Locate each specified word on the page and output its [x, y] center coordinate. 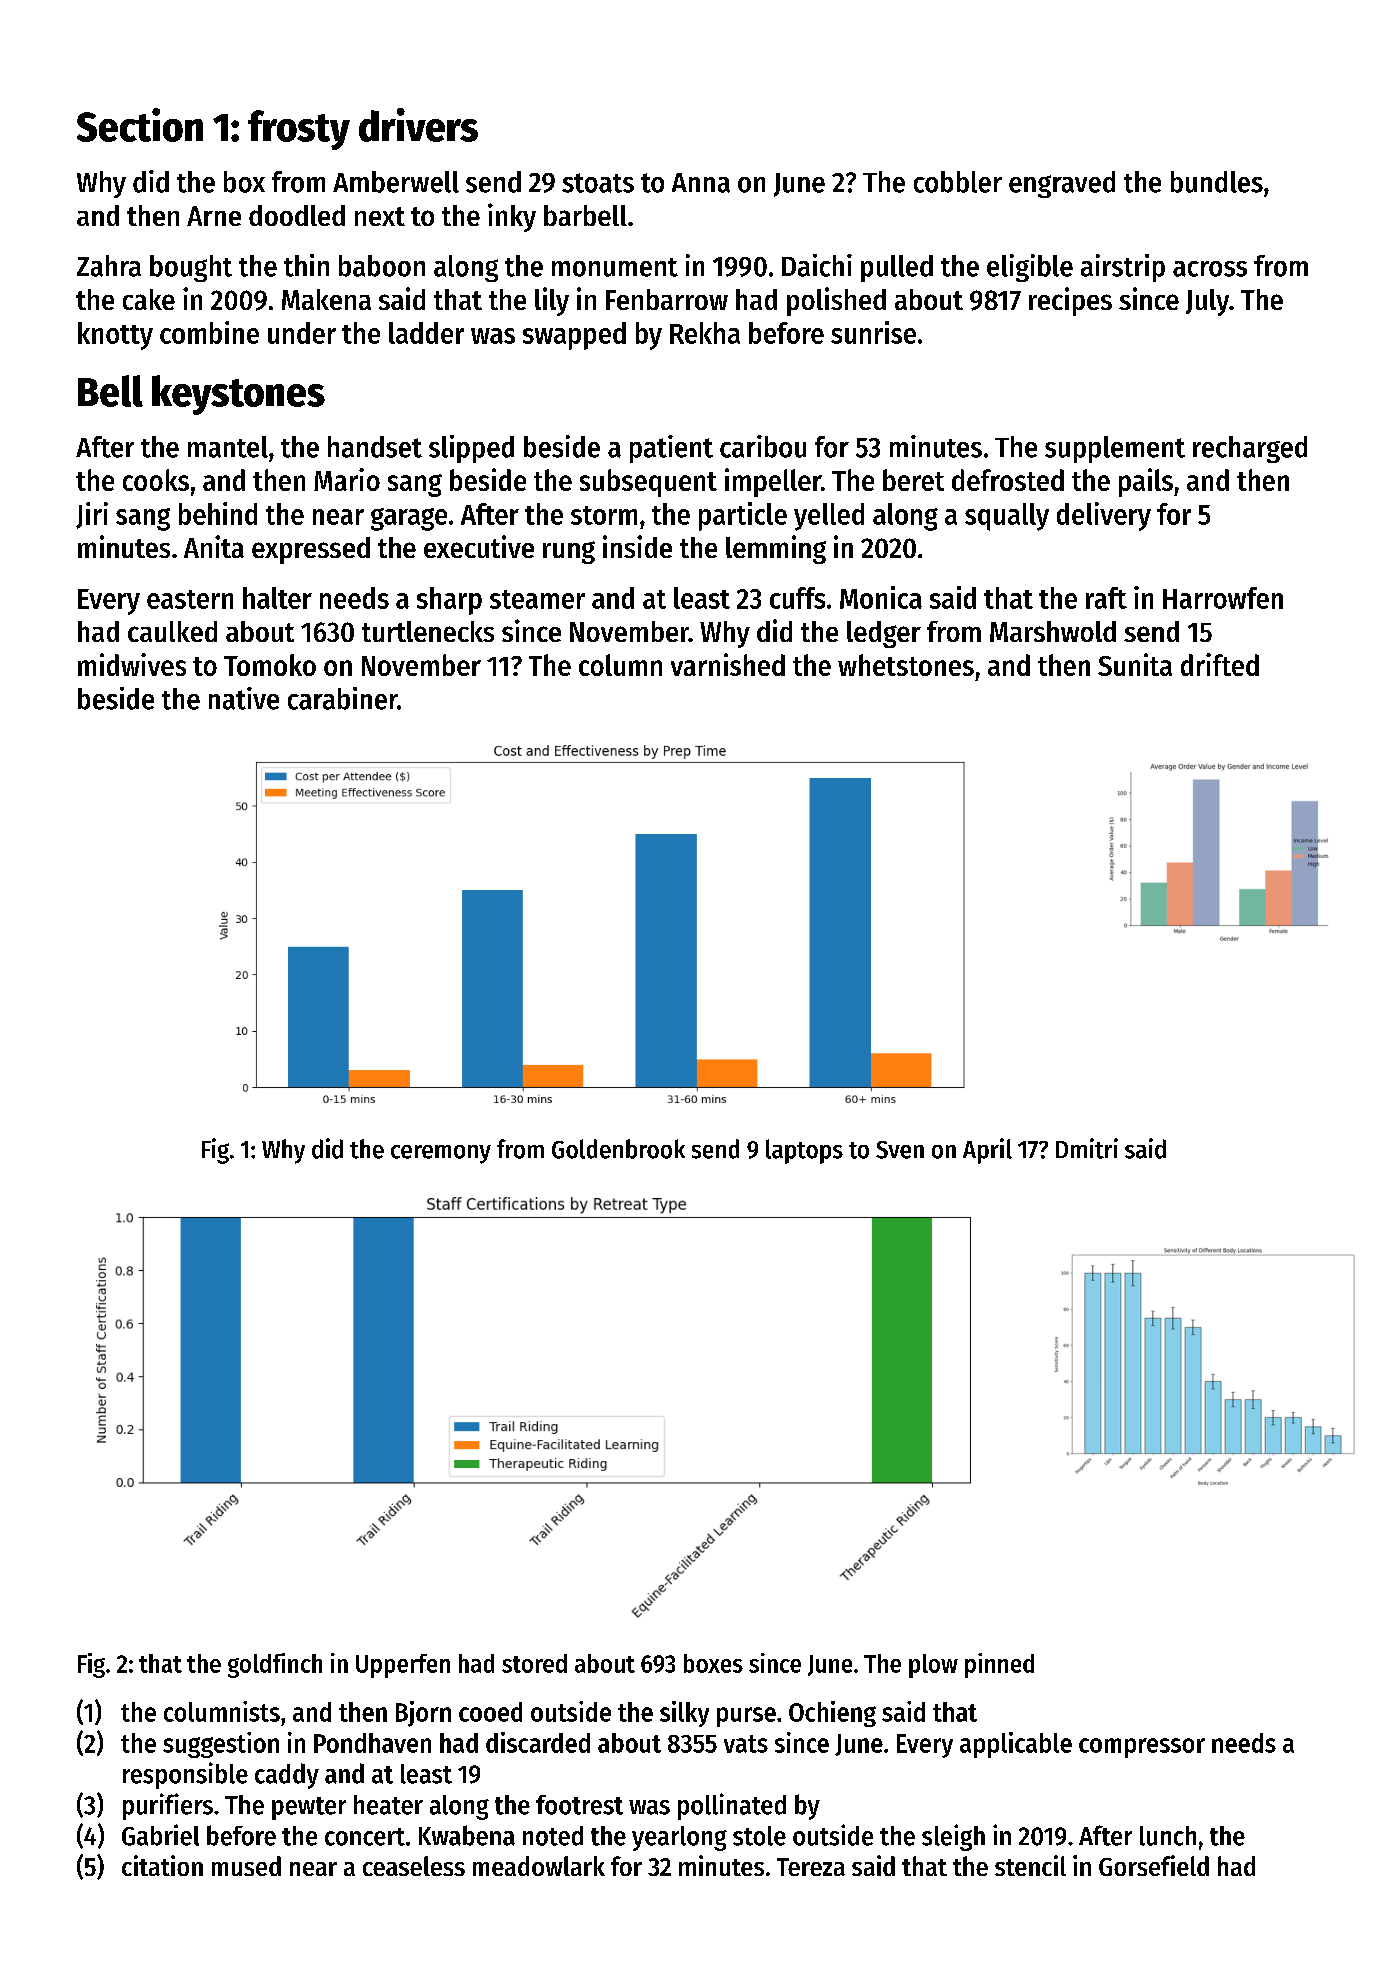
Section [140, 125]
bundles [1217, 182]
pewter [309, 1808]
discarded [538, 1742]
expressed [311, 550]
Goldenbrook [618, 1149]
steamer [537, 599]
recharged [1250, 449]
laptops [804, 1151]
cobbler [958, 182]
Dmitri [1087, 1148]
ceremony [441, 1154]
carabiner [343, 698]
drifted [1220, 664]
